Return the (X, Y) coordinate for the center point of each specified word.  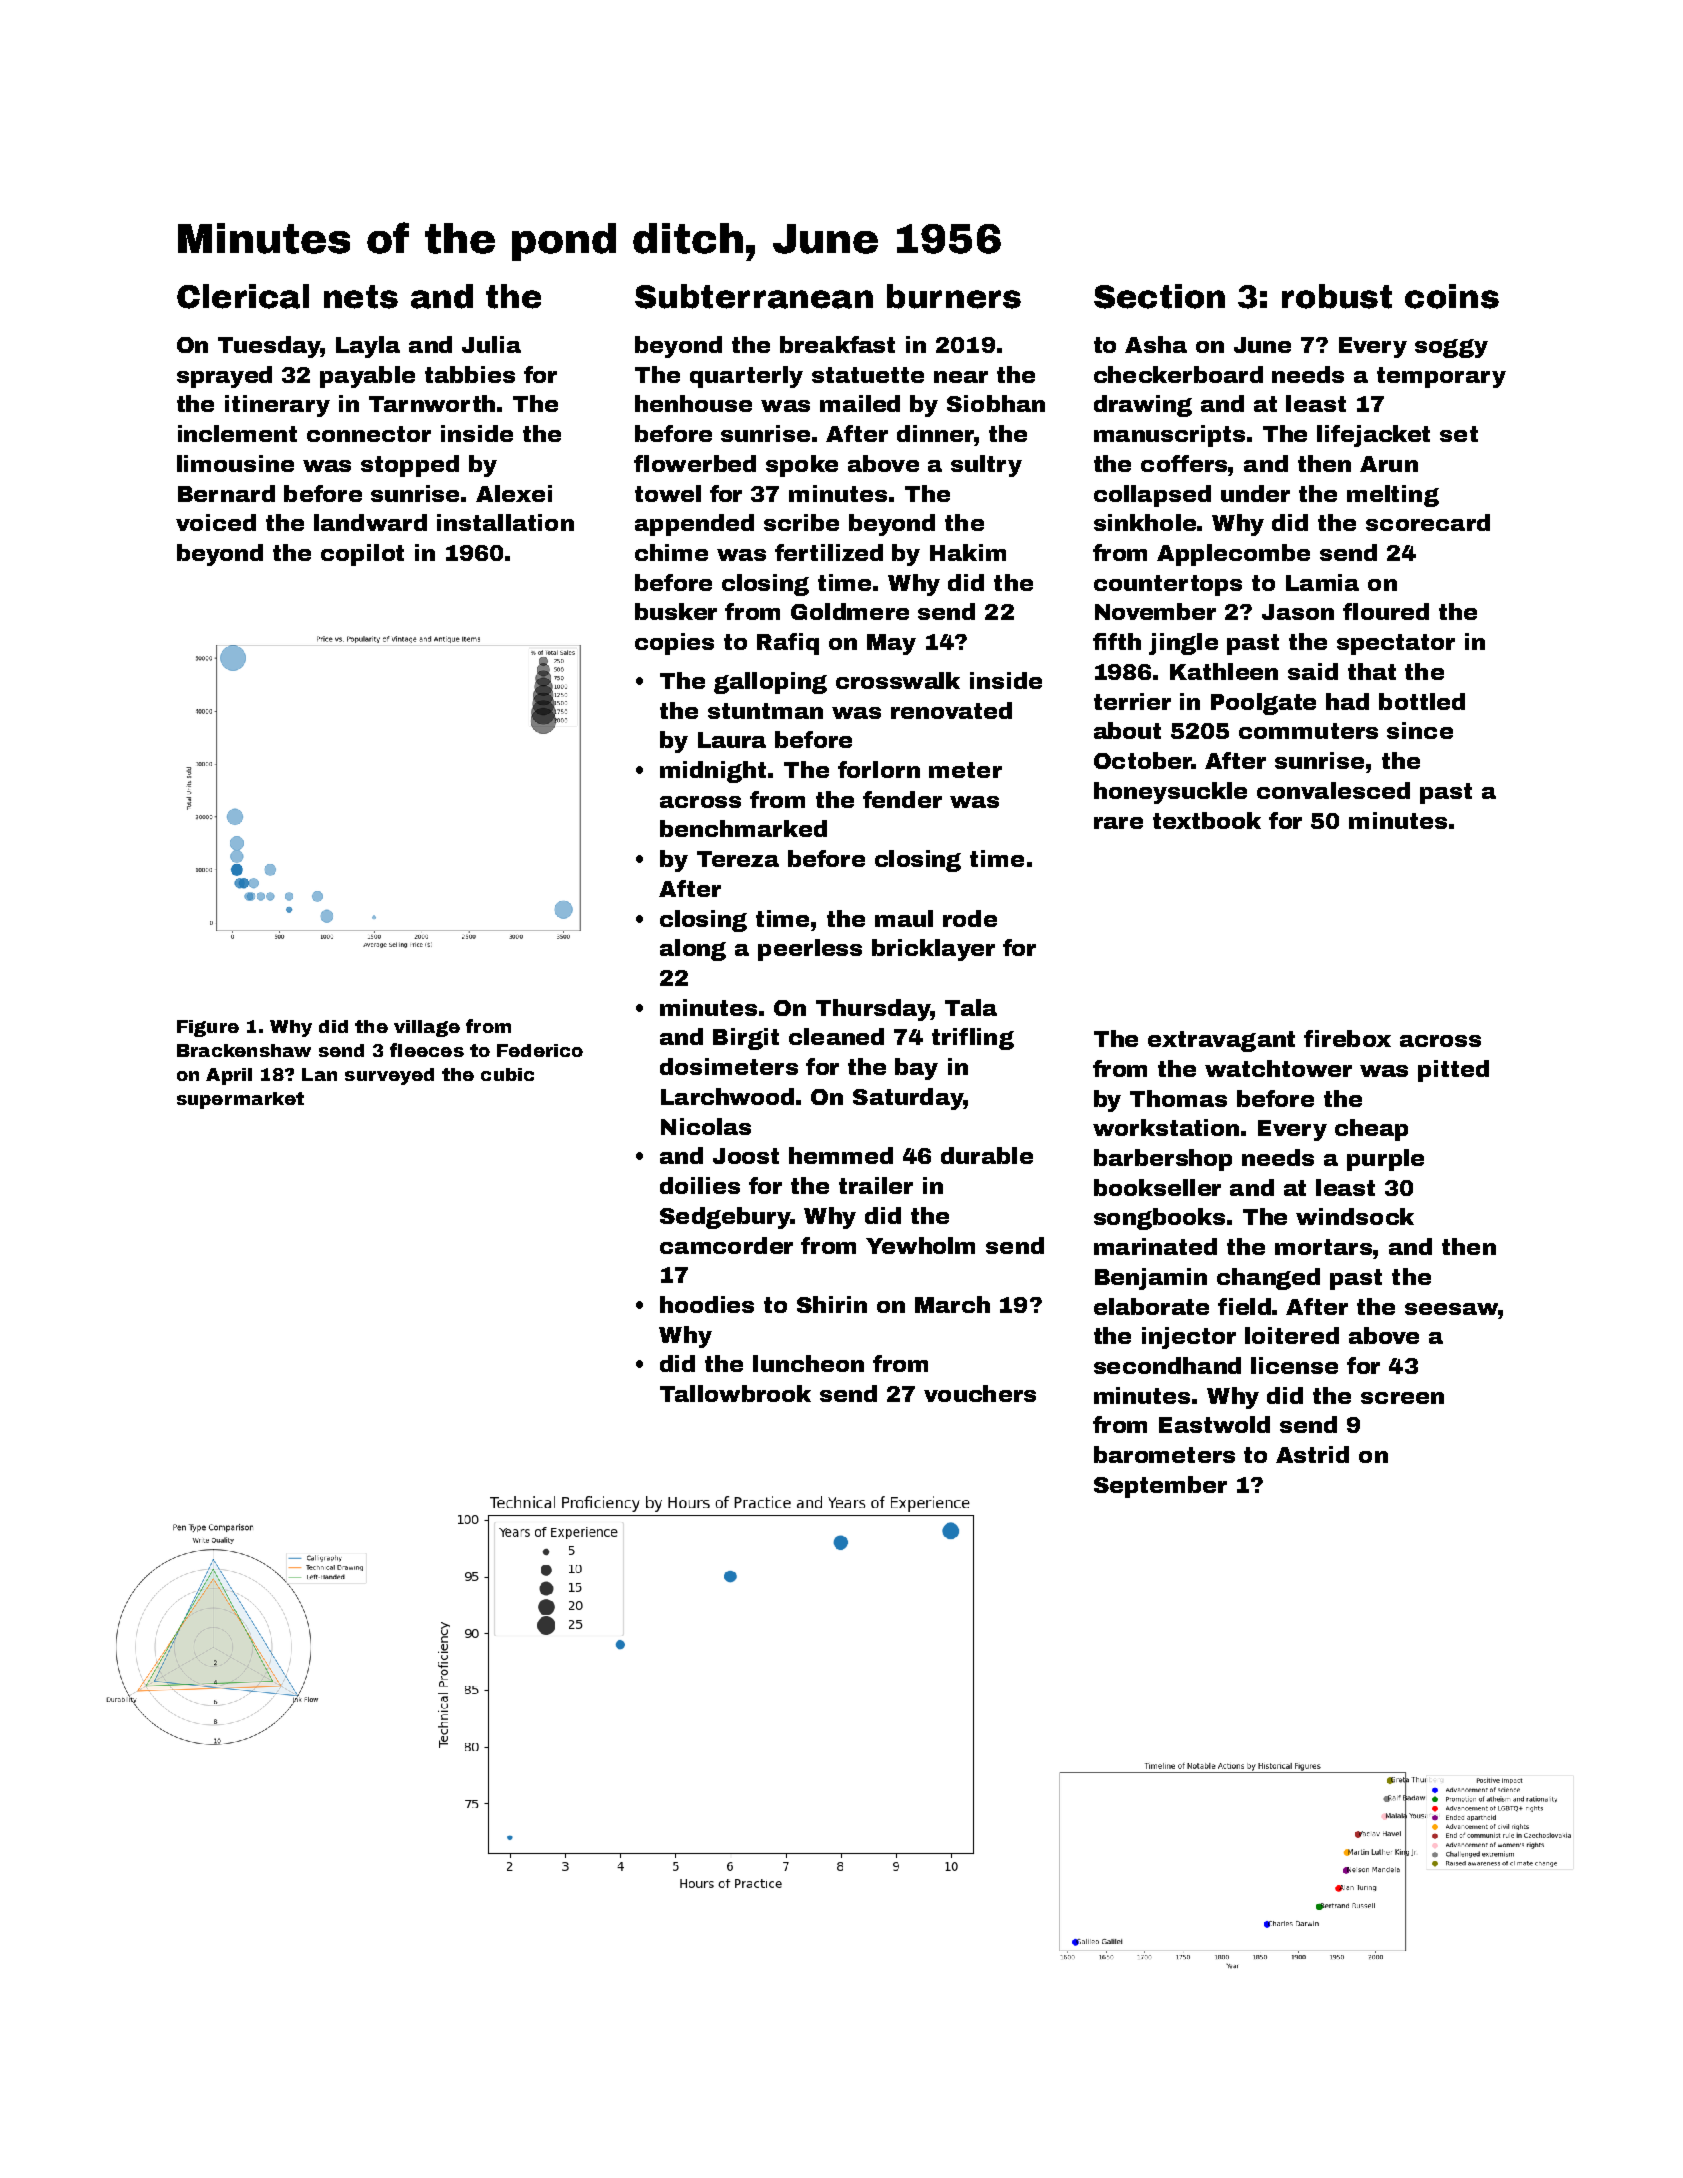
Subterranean (754, 296)
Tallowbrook (735, 1393)
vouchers (980, 1393)
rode (970, 918)
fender (902, 799)
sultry (986, 466)
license (1294, 1365)
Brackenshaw (244, 1050)
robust (1337, 296)
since (1420, 730)
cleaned (836, 1036)
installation (505, 522)
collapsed (1152, 496)
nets (361, 297)
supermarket (240, 1100)
